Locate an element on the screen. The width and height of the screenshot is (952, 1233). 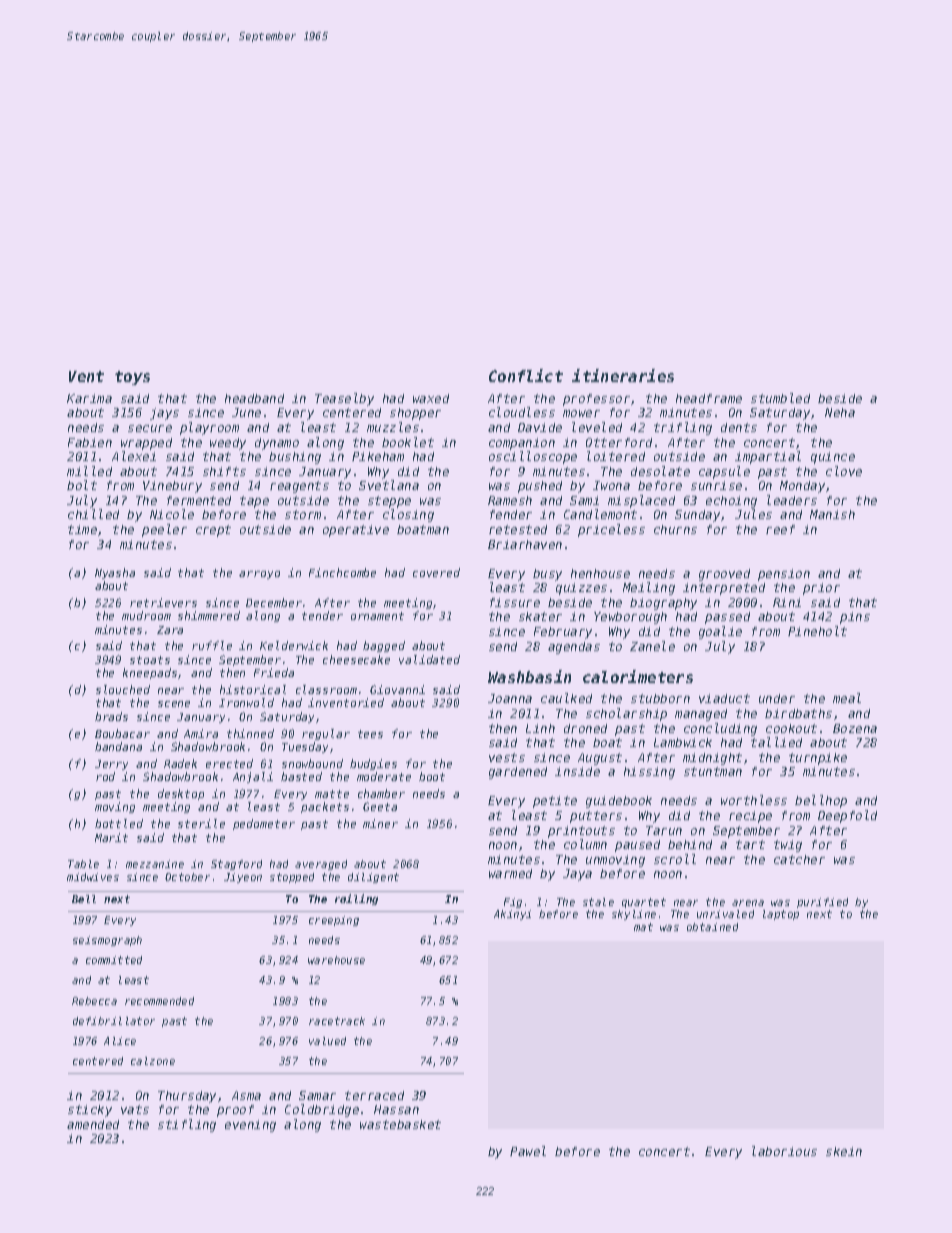
defibrillator is located at coordinates (114, 1021).
